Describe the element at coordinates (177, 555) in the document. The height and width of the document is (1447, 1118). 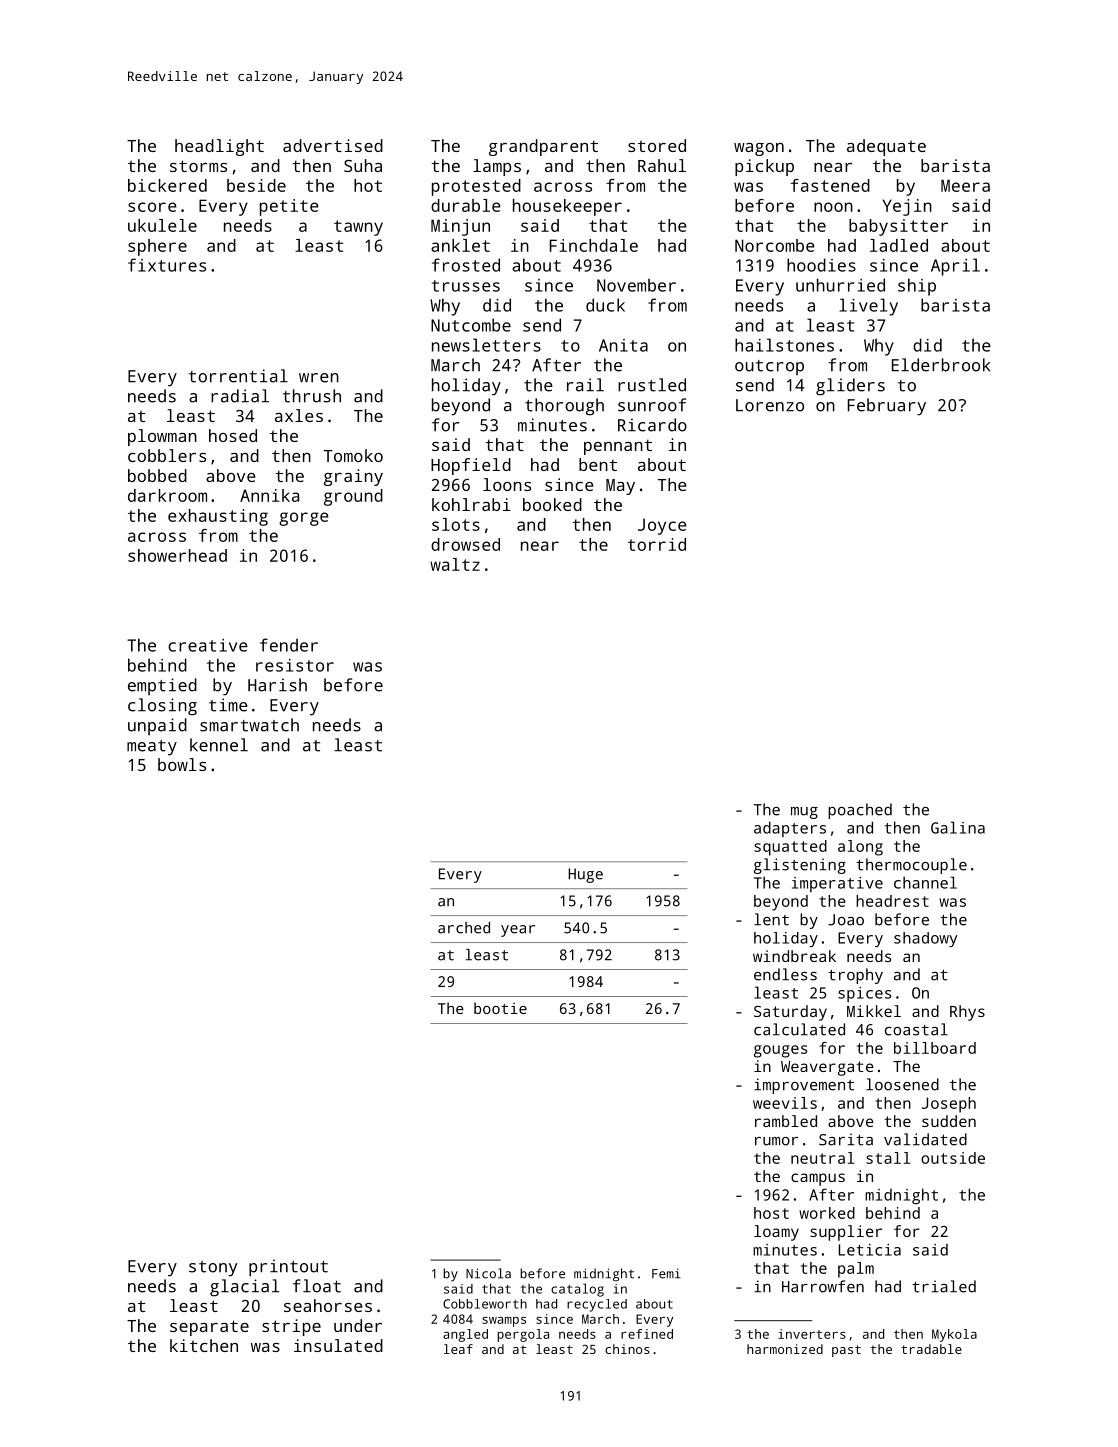
I see `showerhead` at that location.
